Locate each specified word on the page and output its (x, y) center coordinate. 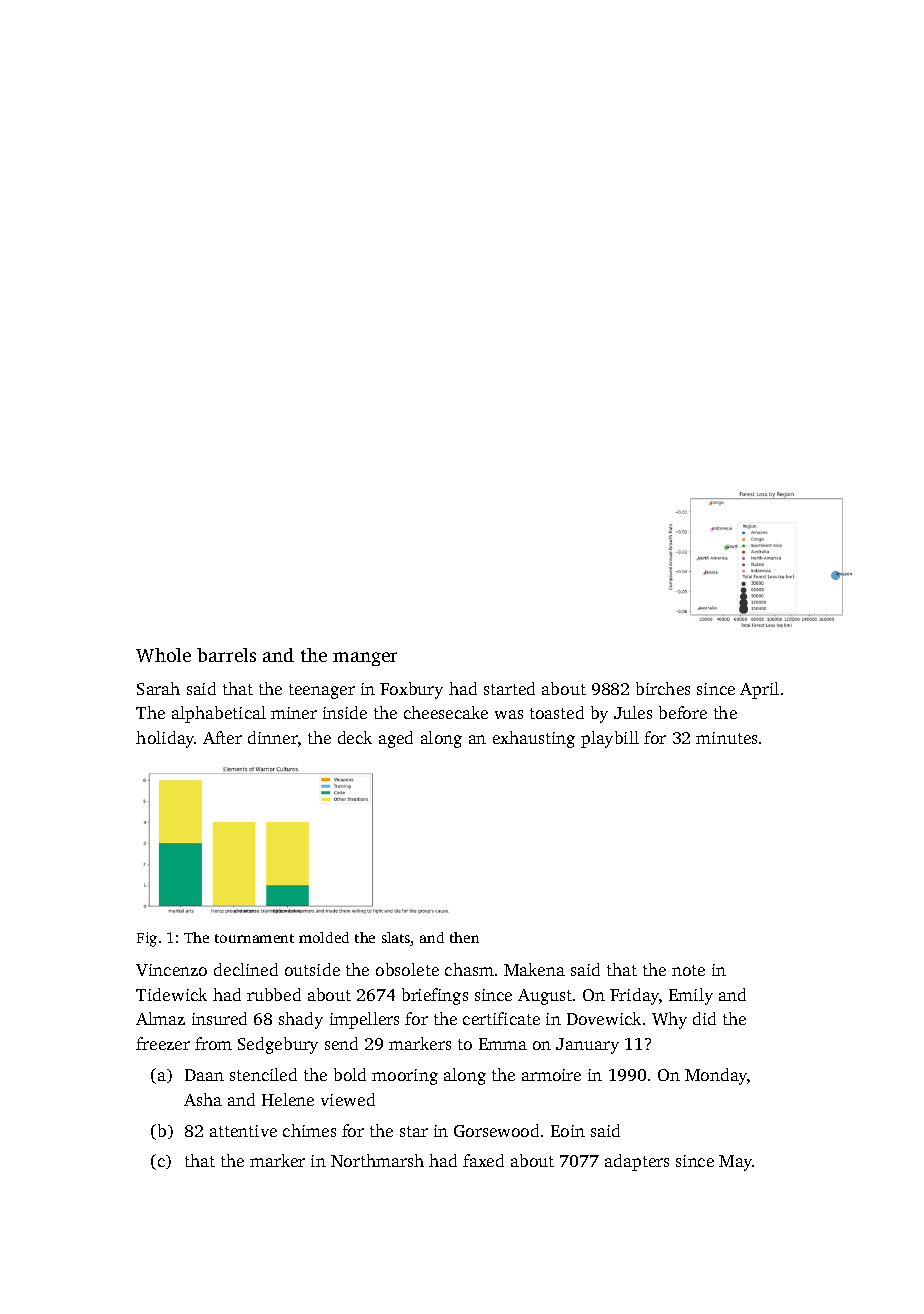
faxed (483, 1160)
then (464, 937)
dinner (273, 737)
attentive (243, 1131)
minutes (726, 738)
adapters (637, 1162)
